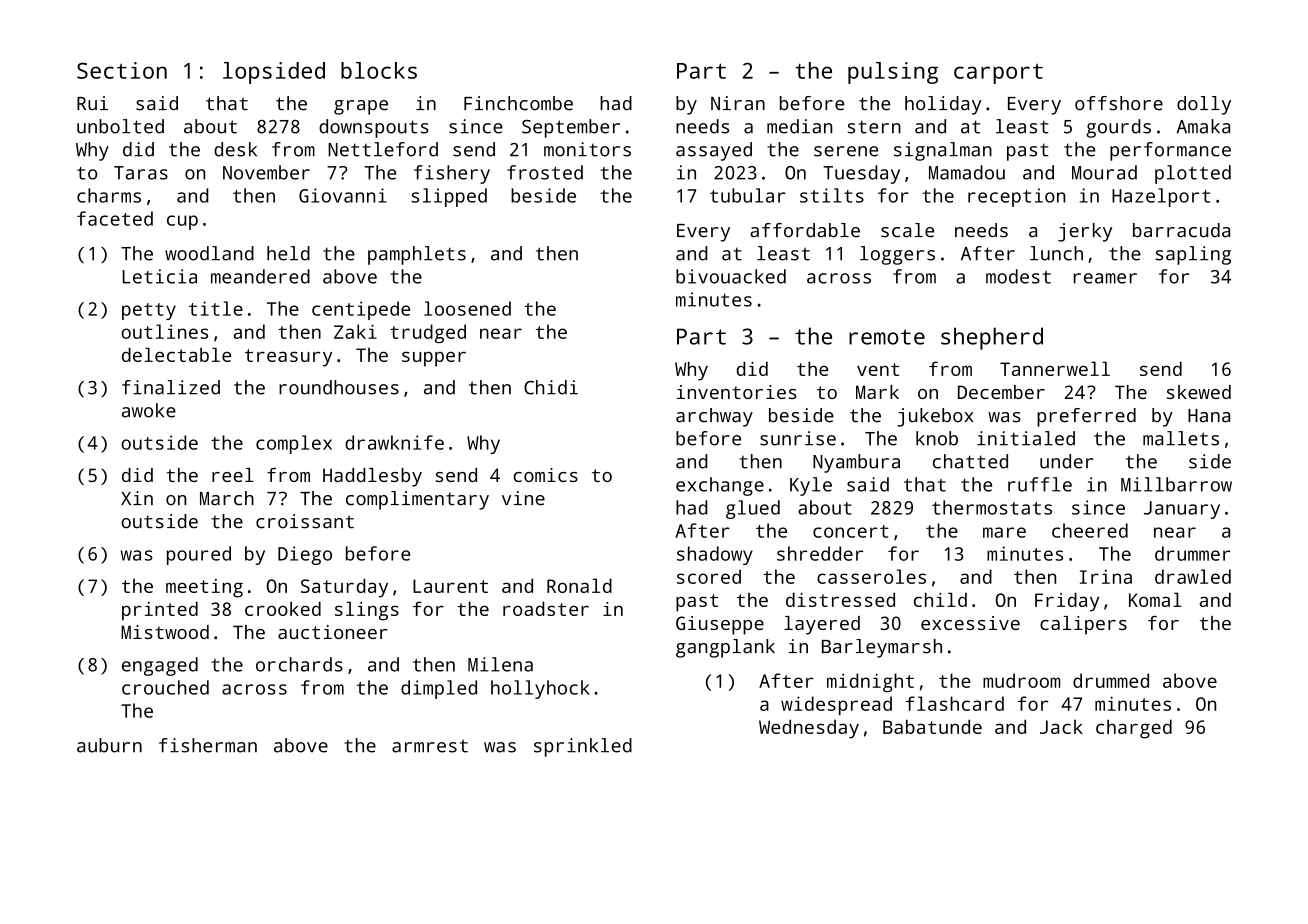 The image size is (1308, 924). I want to click on mudroom, so click(1021, 680).
